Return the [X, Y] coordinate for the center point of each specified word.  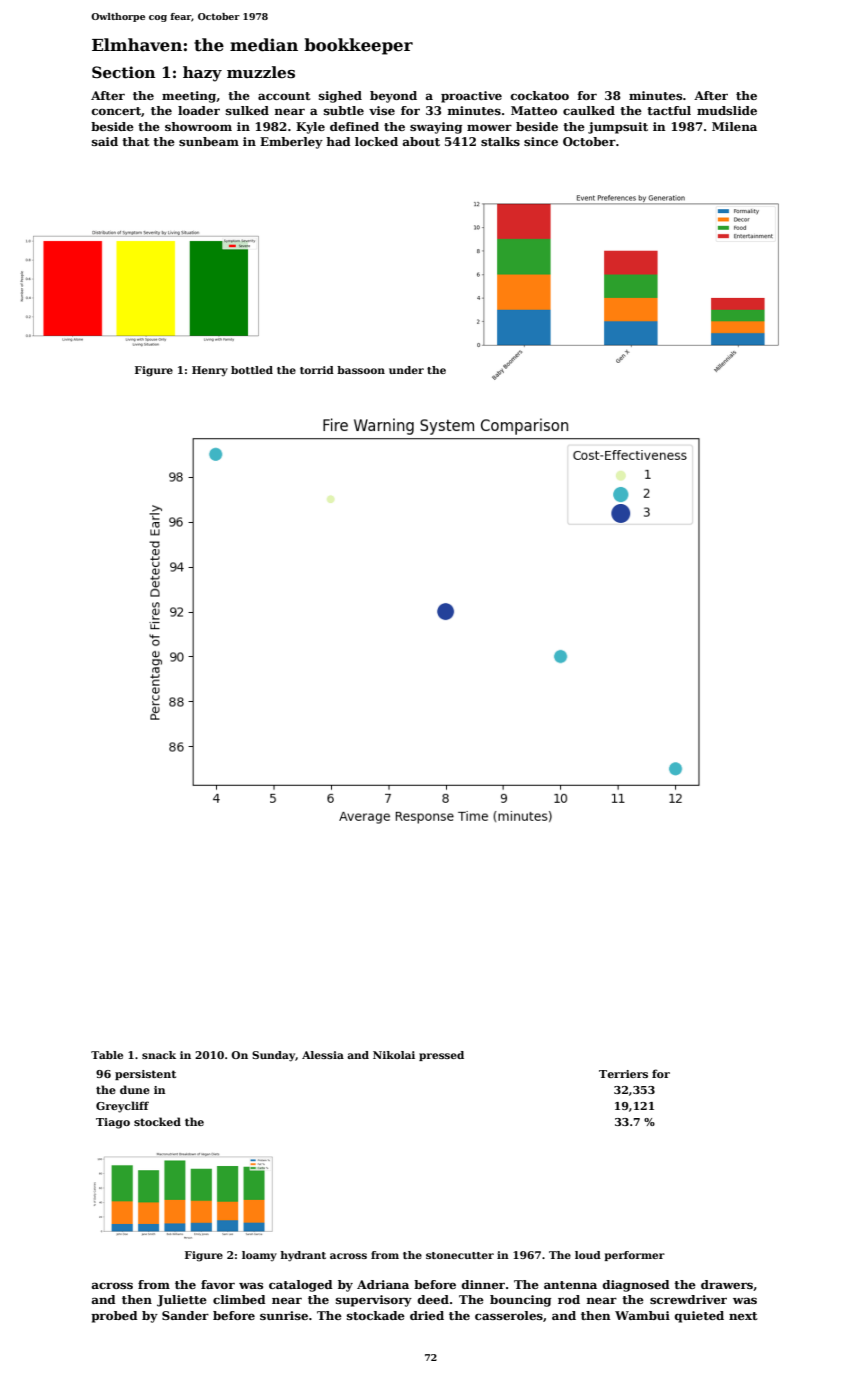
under [406, 370]
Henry [210, 371]
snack [159, 1055]
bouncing [520, 1301]
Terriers [623, 1074]
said [105, 141]
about [421, 141]
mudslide [727, 110]
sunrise [284, 1315]
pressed [441, 1056]
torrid [317, 370]
